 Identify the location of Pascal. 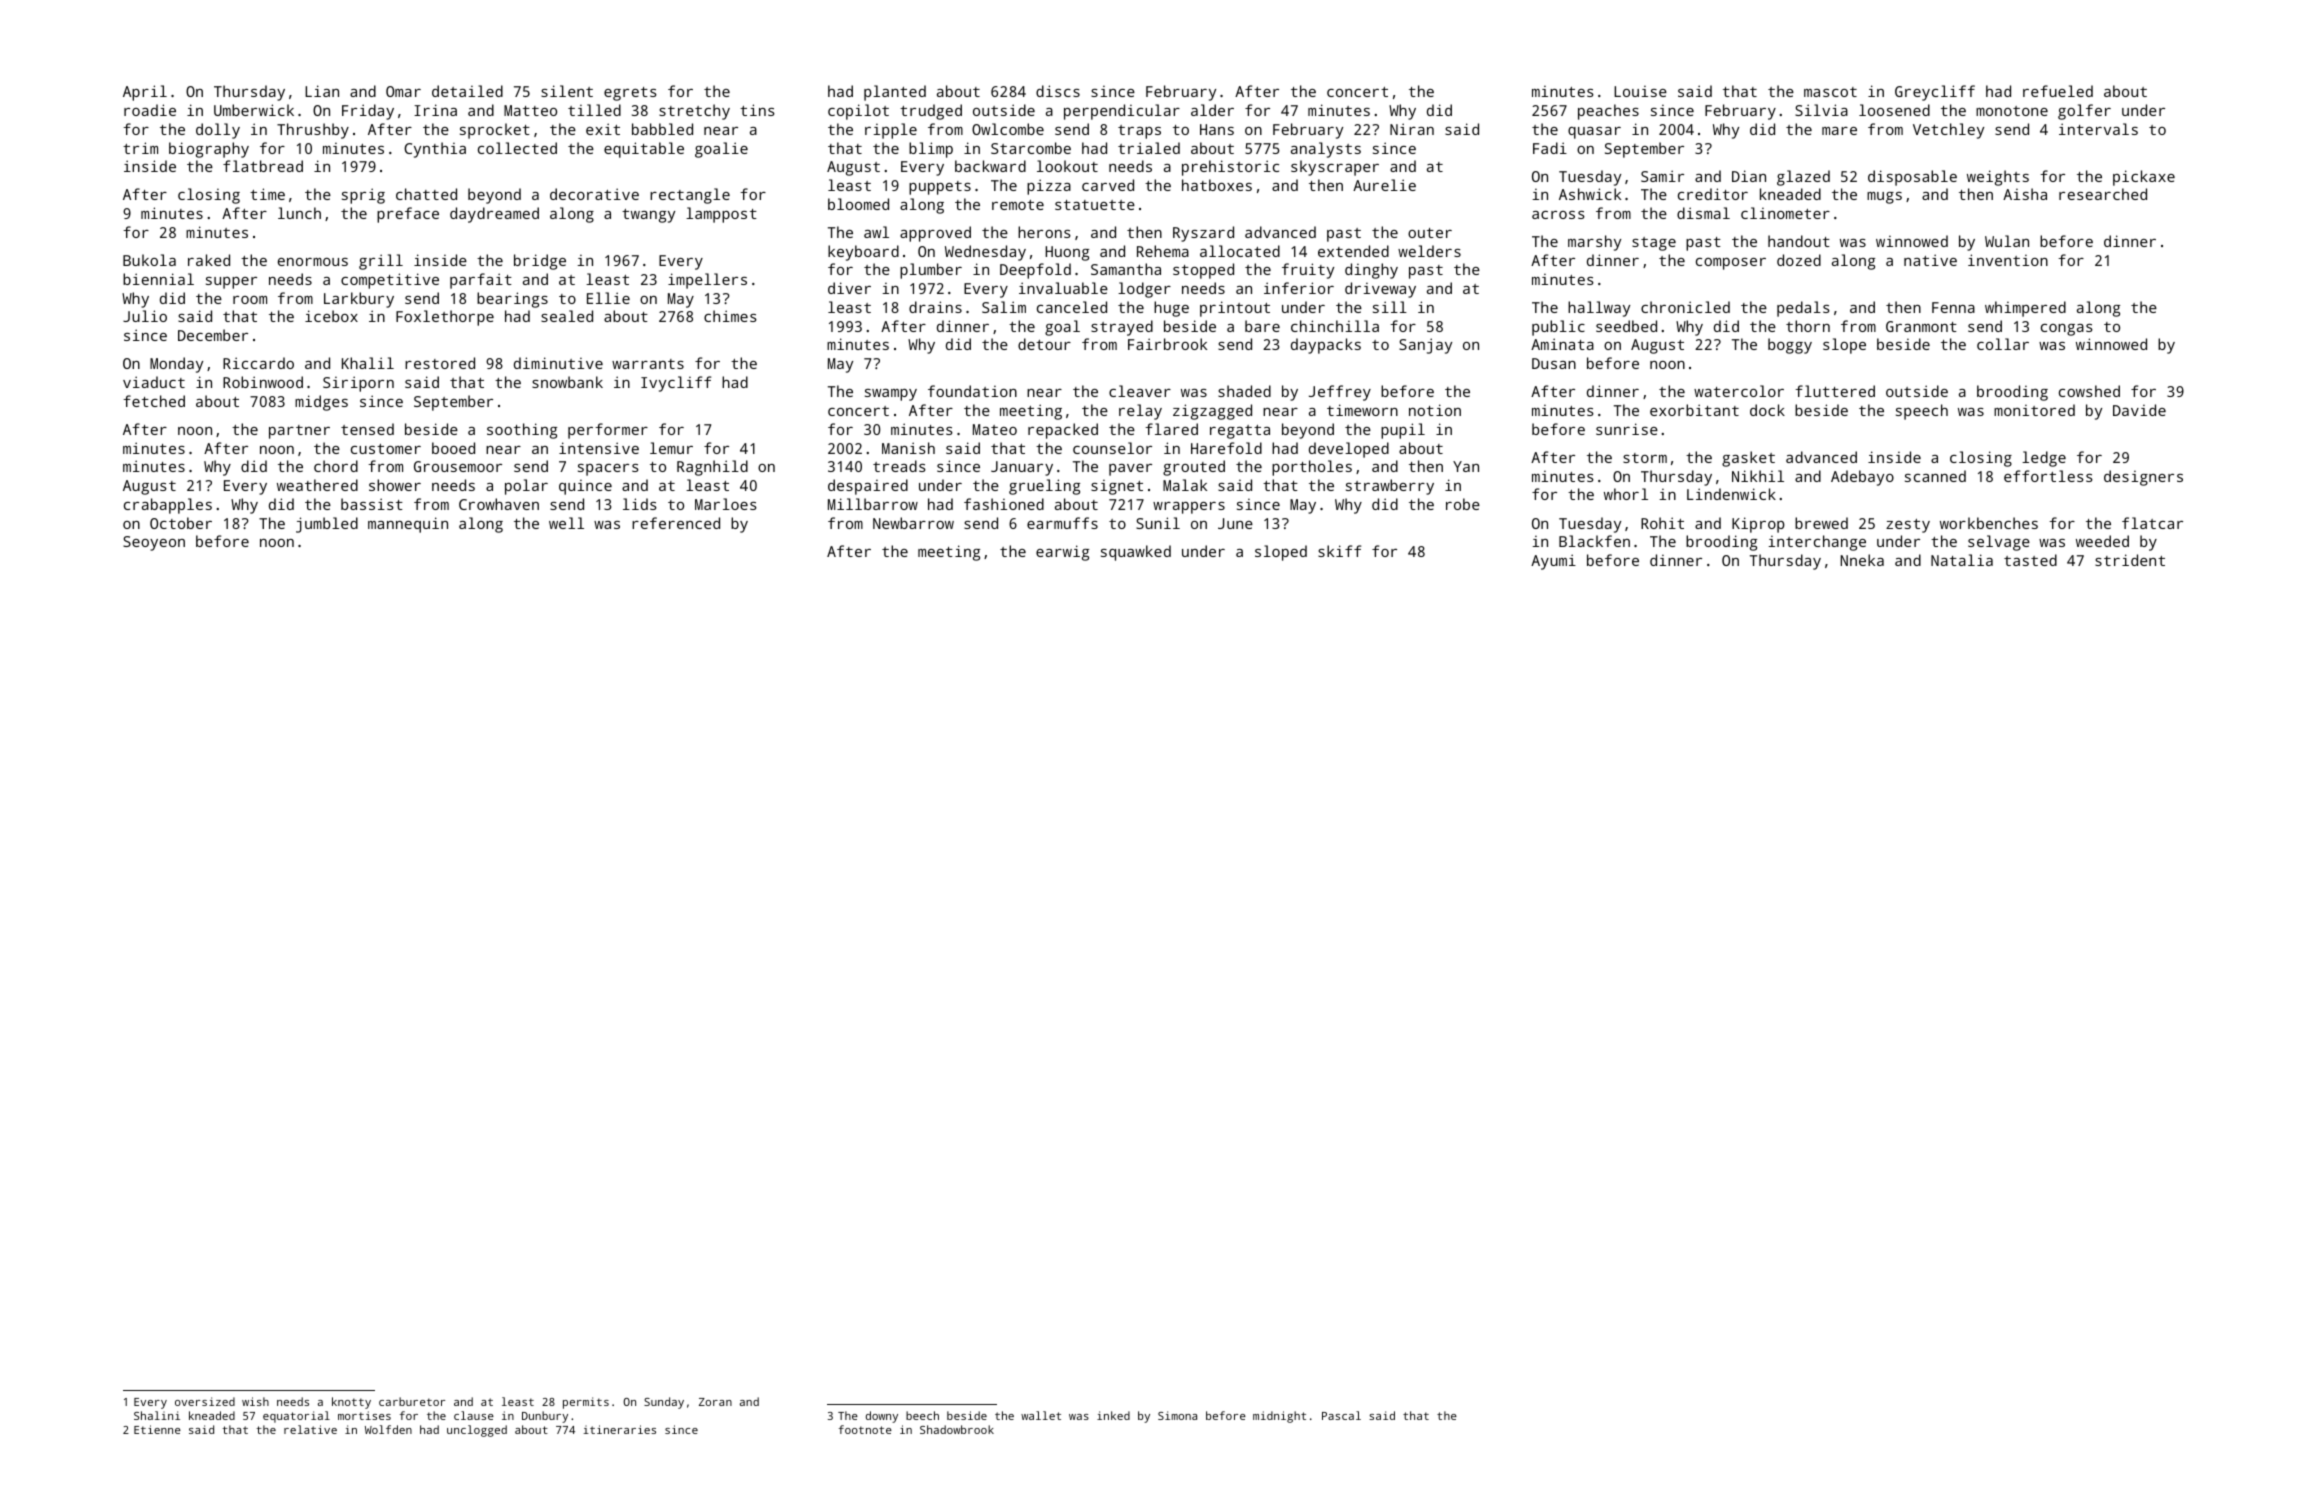
(1341, 1415).
